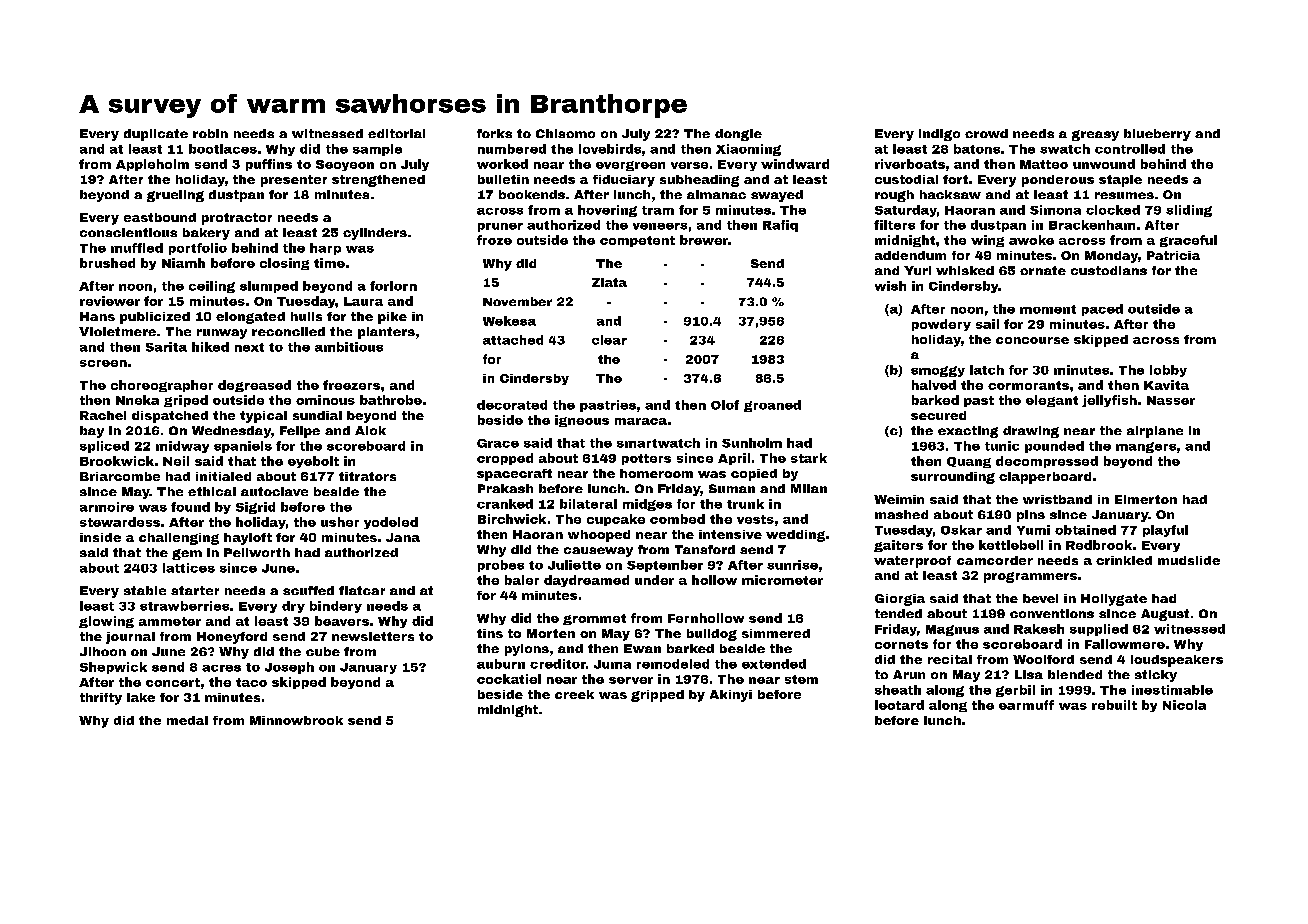 The width and height of the screenshot is (1308, 924). Describe the element at coordinates (162, 386) in the screenshot. I see `choreographer` at that location.
